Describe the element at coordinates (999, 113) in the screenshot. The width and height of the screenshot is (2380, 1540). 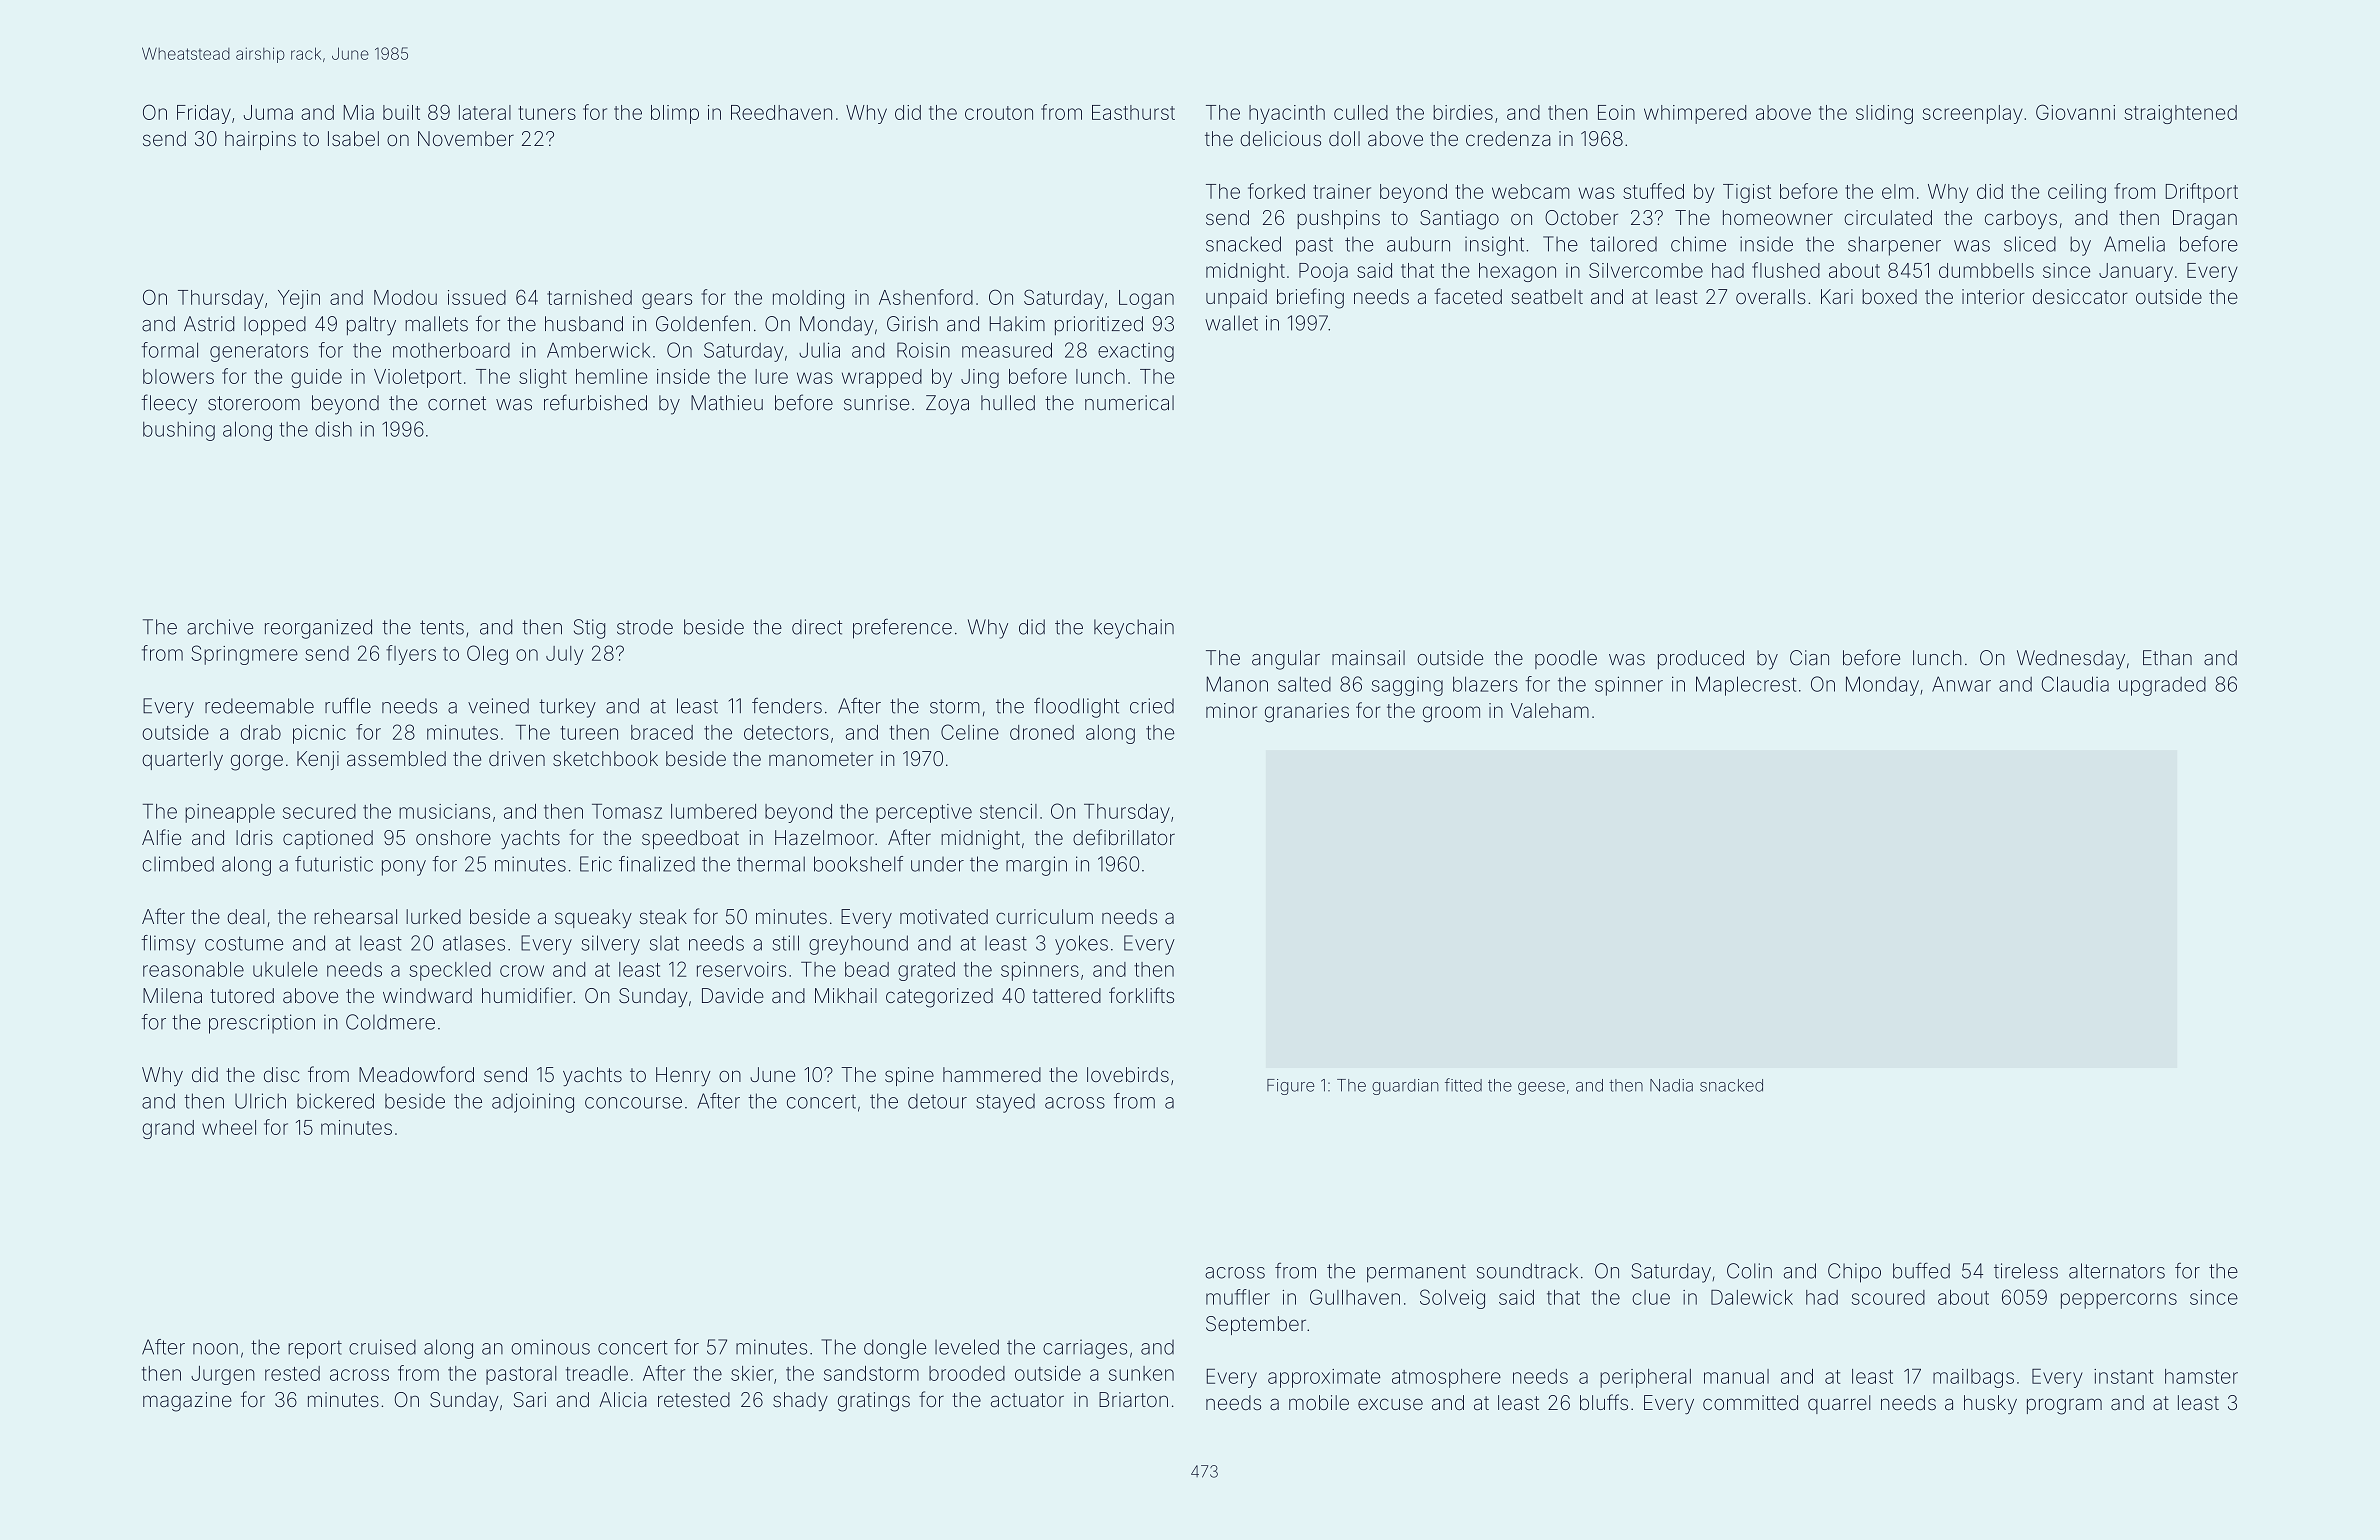
I see `crouton` at that location.
